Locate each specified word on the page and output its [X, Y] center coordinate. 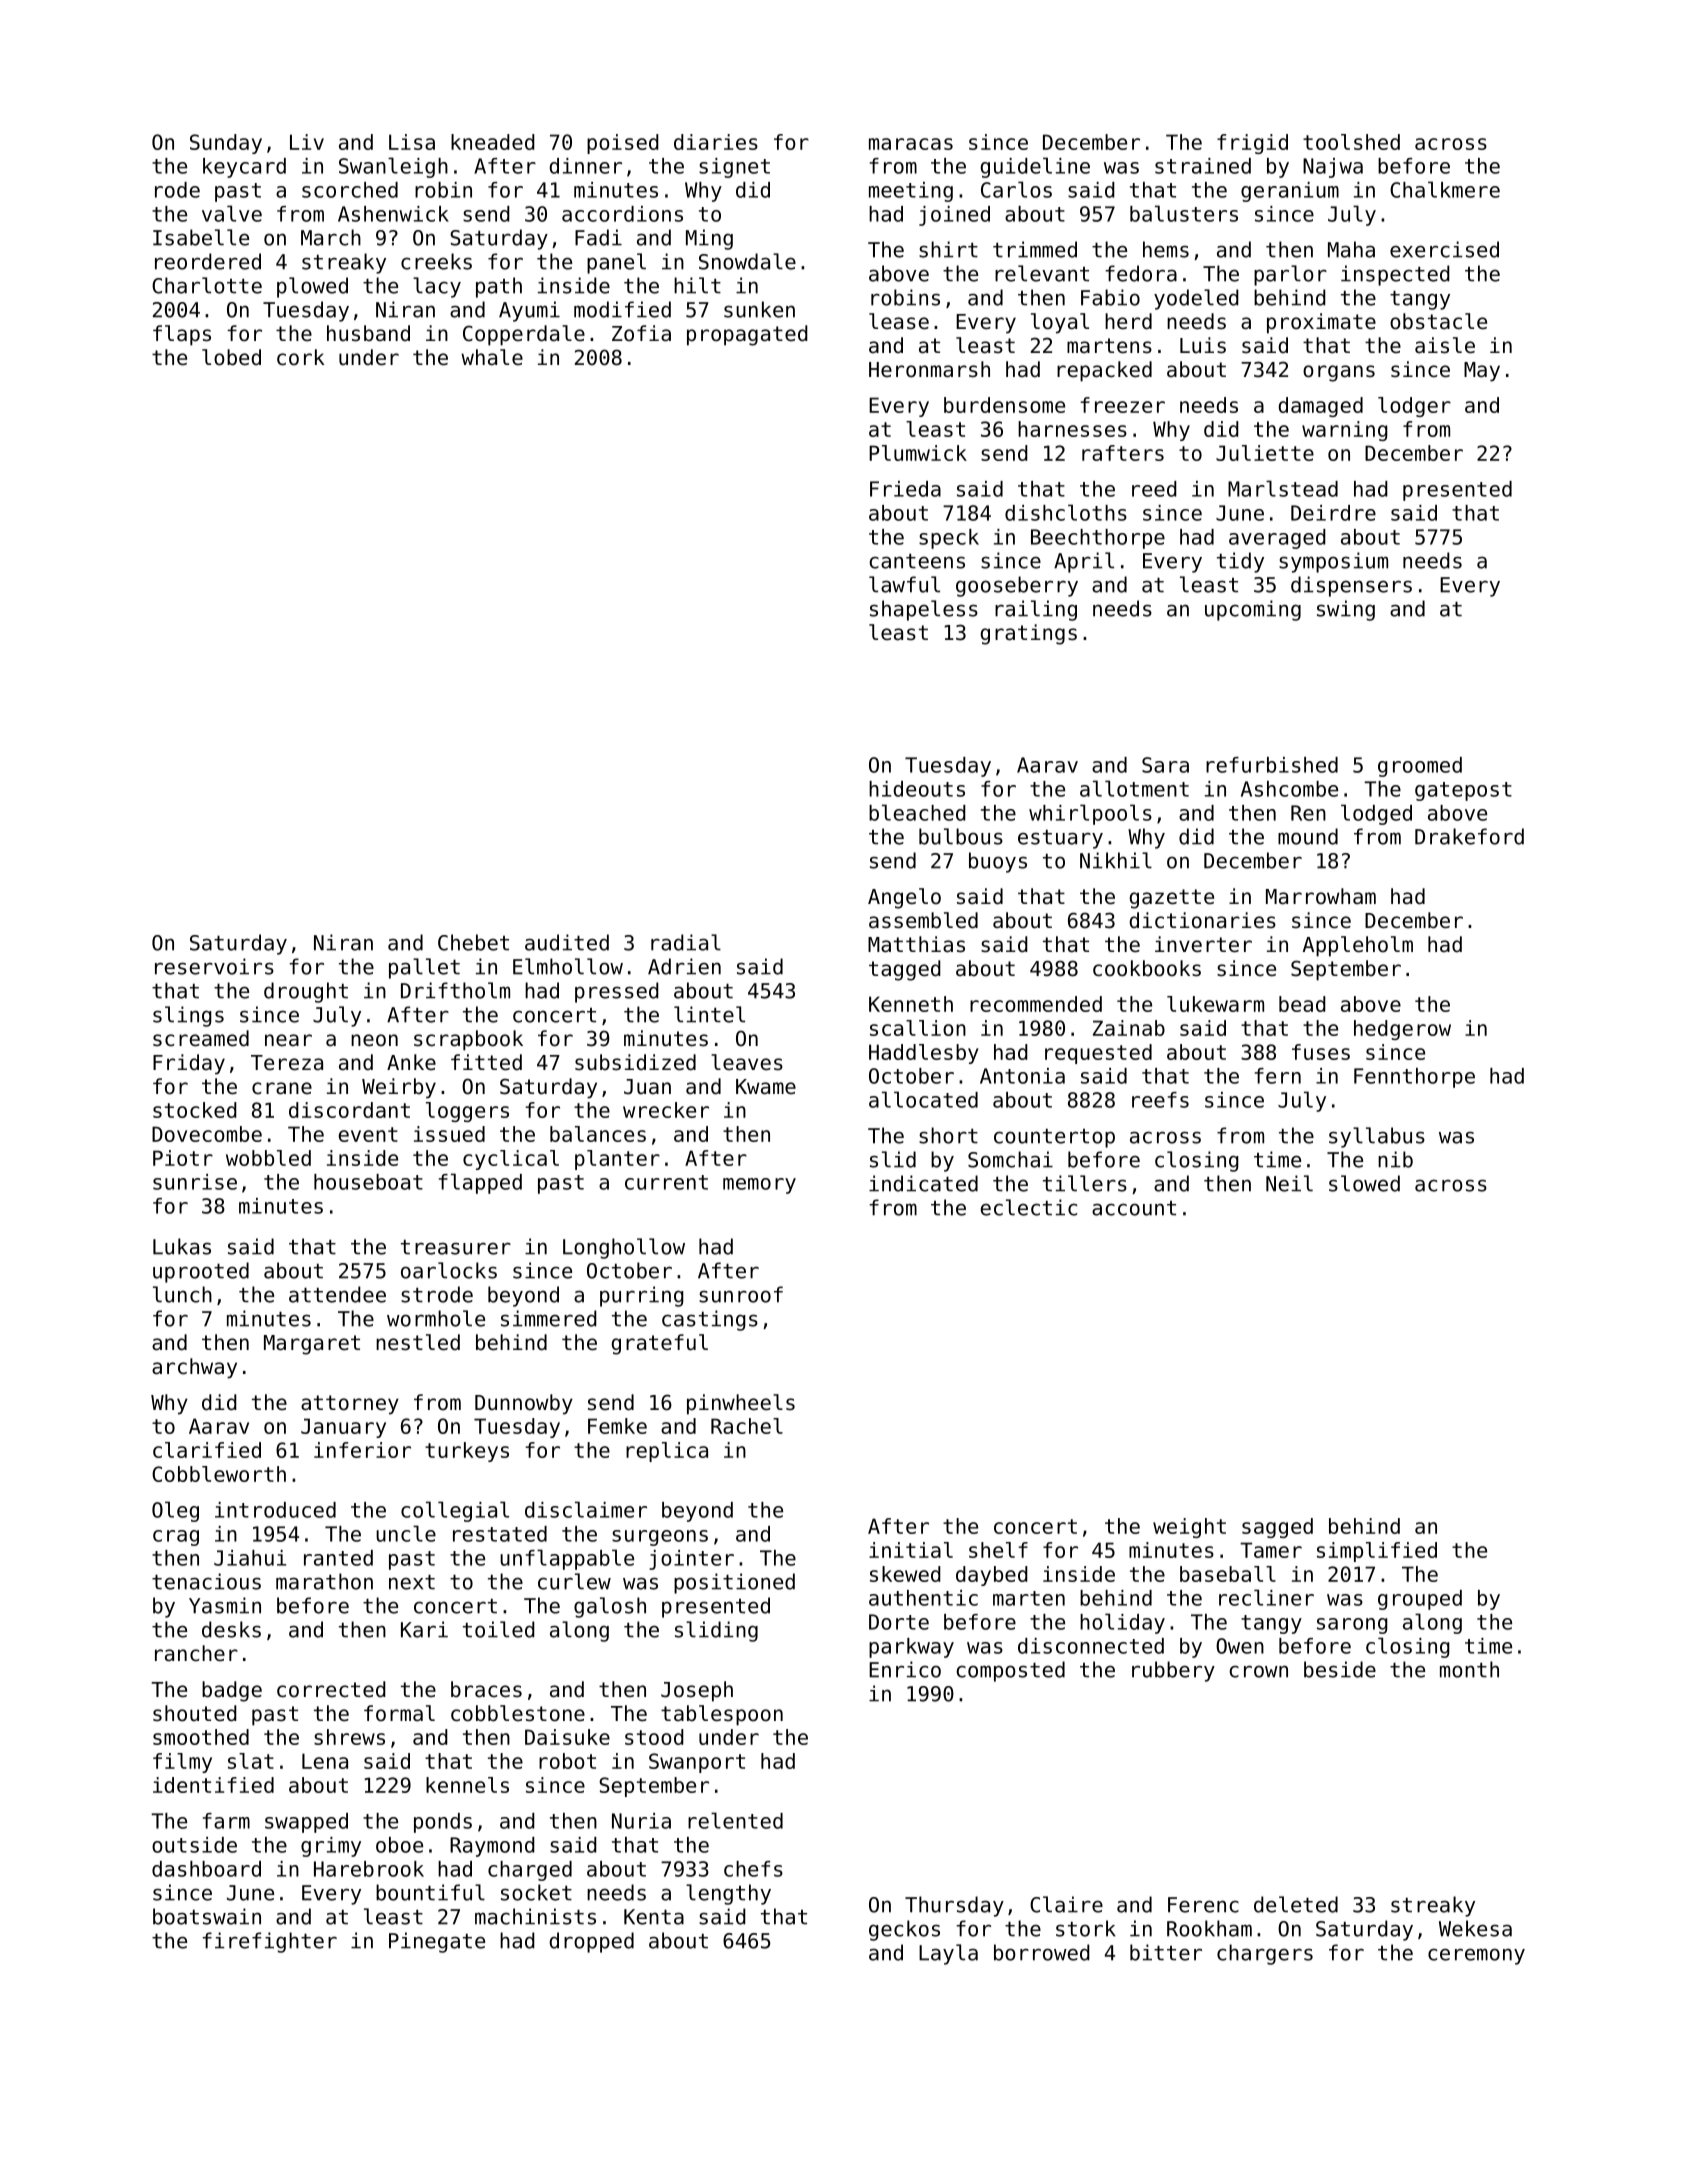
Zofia [641, 333]
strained [1203, 166]
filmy [182, 1763]
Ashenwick [393, 214]
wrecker [666, 1110]
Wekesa [1475, 1928]
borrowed [1042, 1952]
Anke [411, 1062]
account [1134, 1208]
